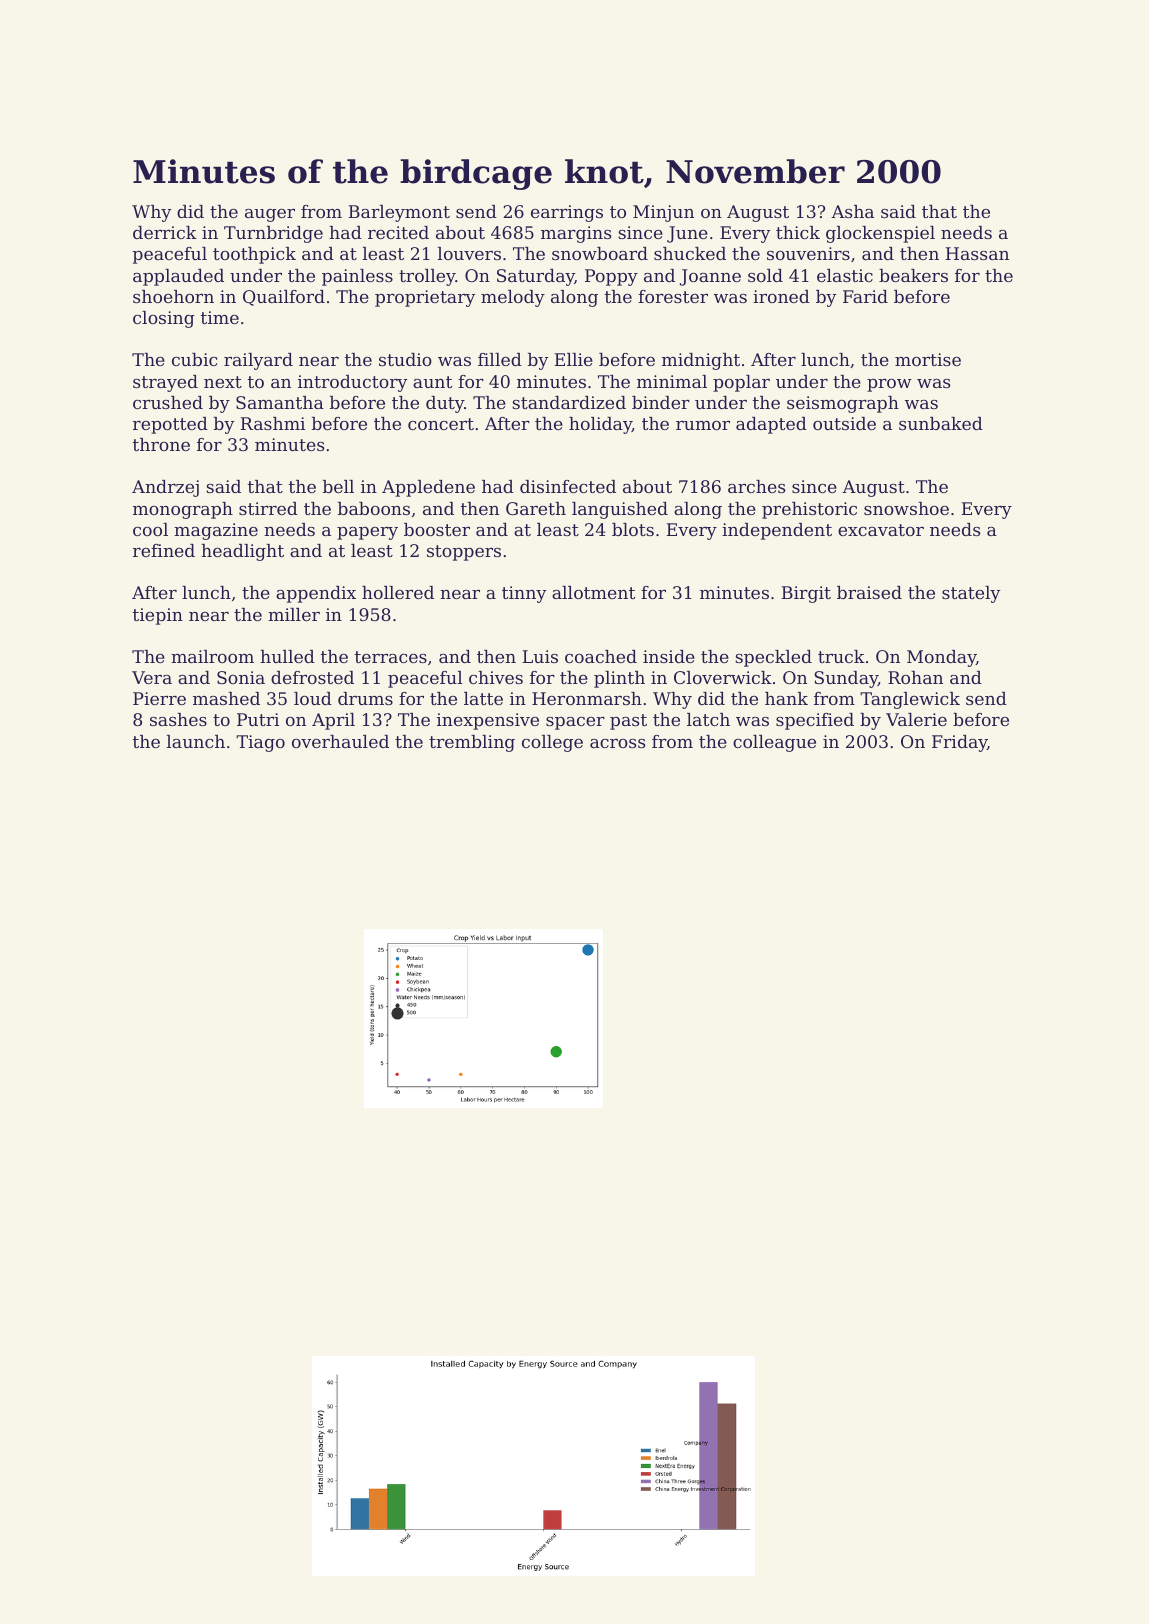 Image resolution: width=1149 pixels, height=1624 pixels. Describe the element at coordinates (852, 211) in the page. I see `Asha` at that location.
